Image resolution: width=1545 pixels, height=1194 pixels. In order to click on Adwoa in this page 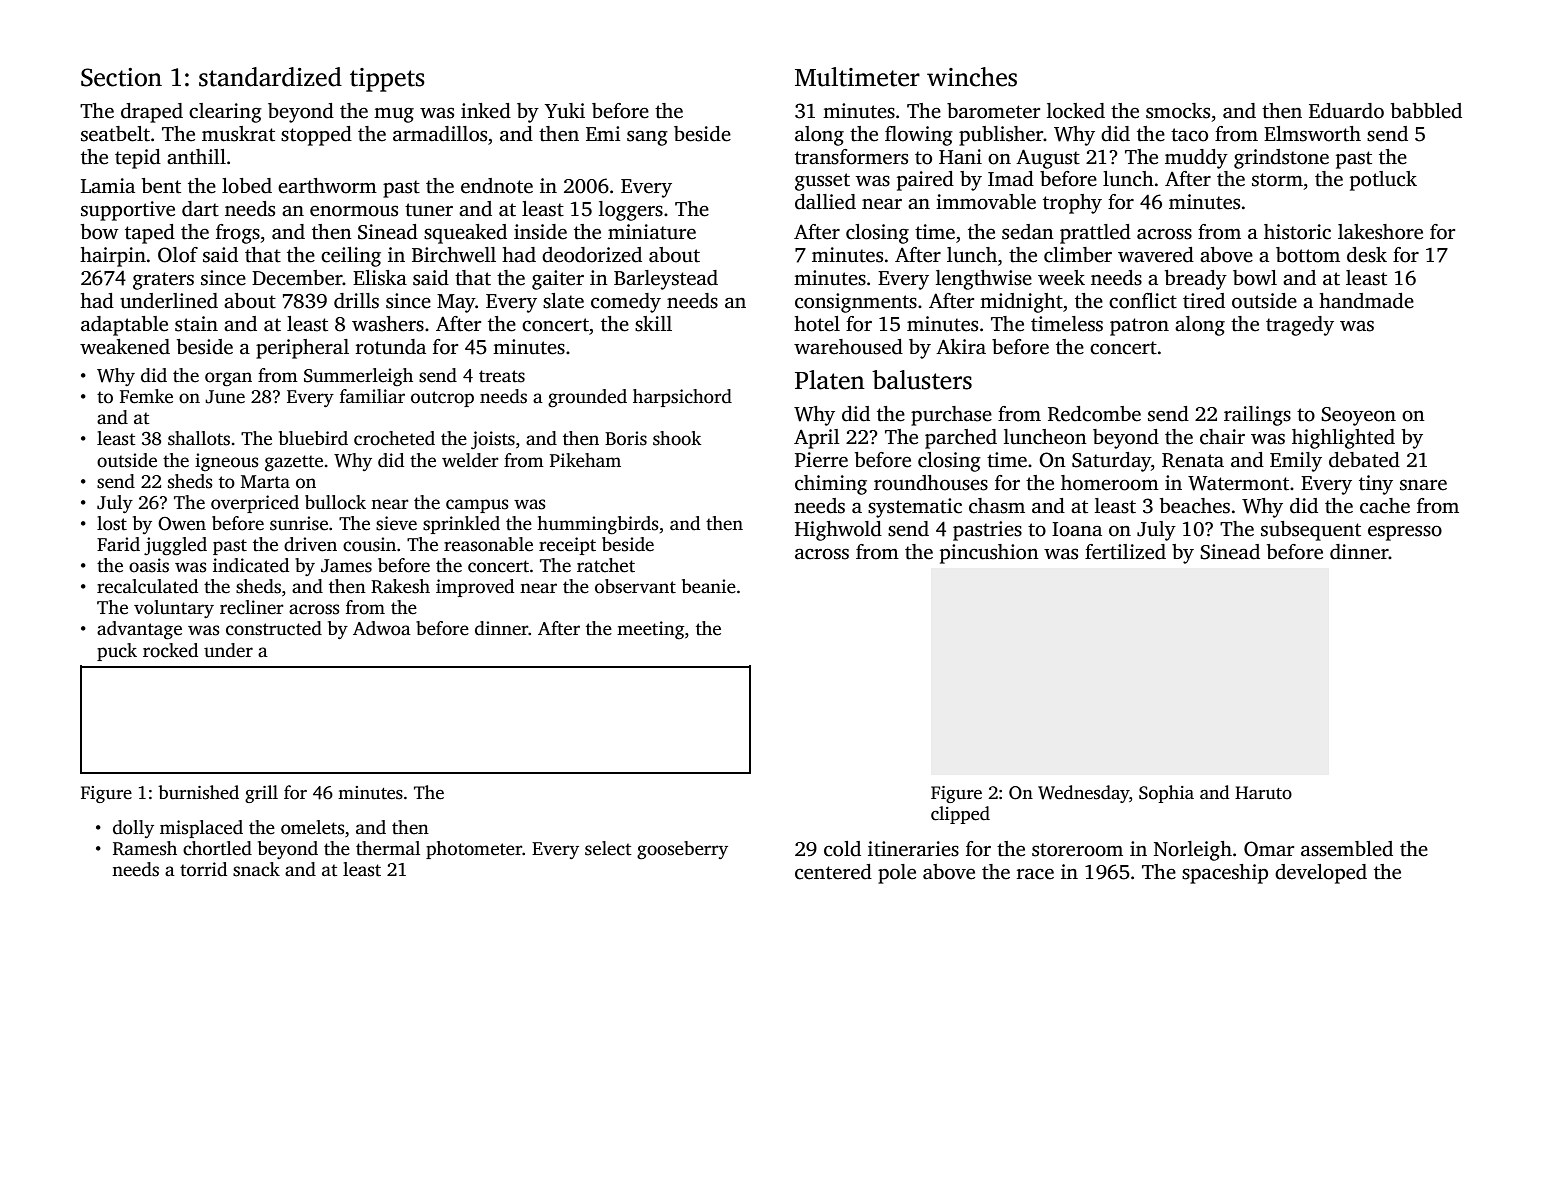, I will do `click(382, 628)`.
